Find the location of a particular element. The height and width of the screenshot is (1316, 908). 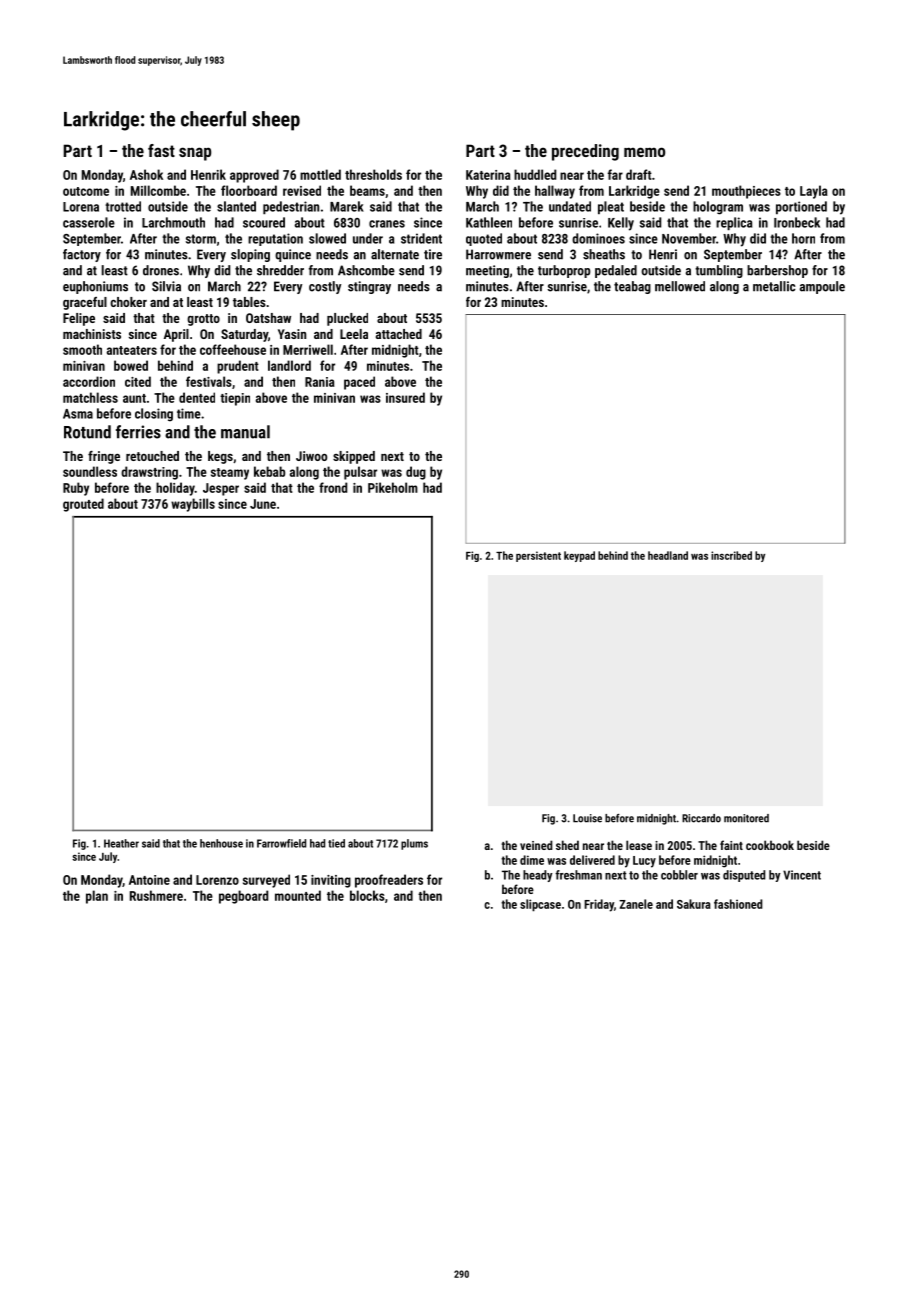

persistent is located at coordinates (538, 556).
